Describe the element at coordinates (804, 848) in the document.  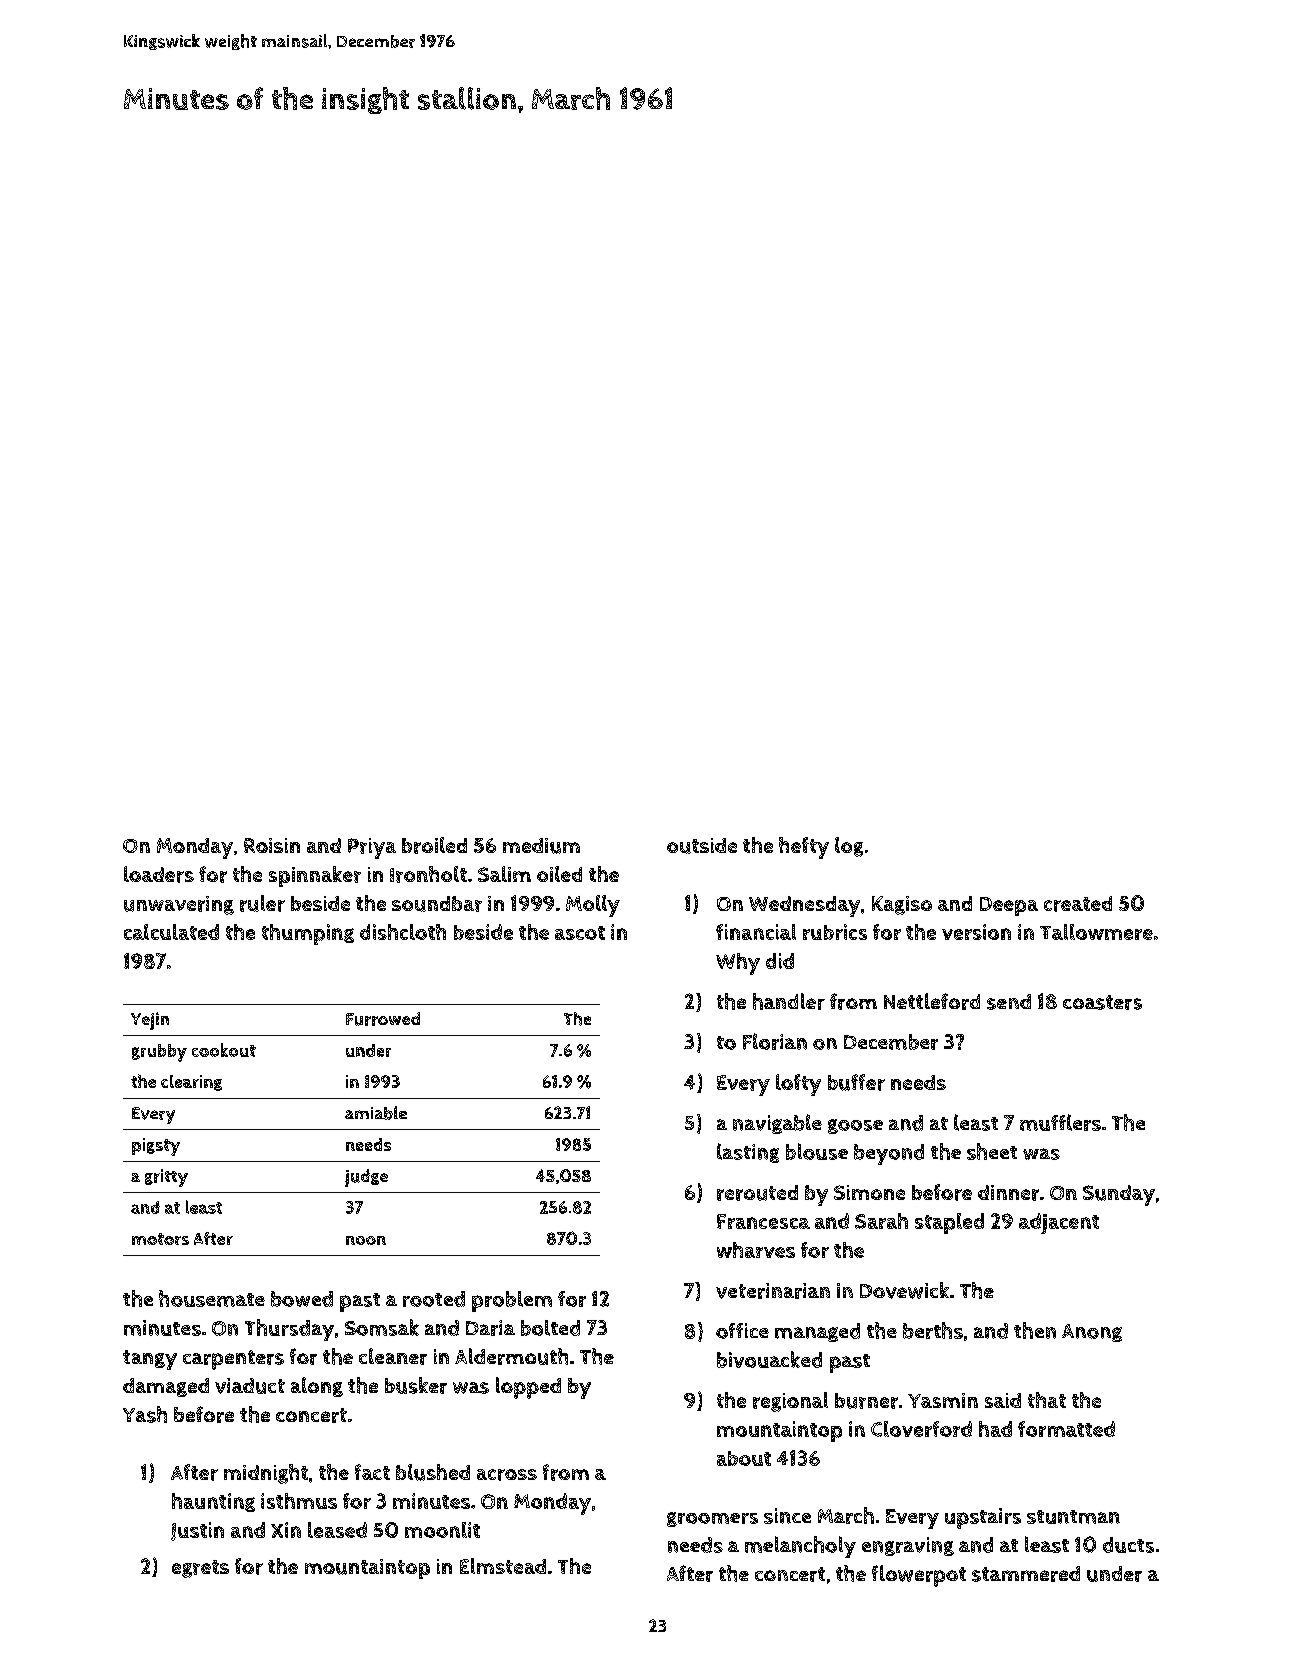
I see `hefty` at that location.
